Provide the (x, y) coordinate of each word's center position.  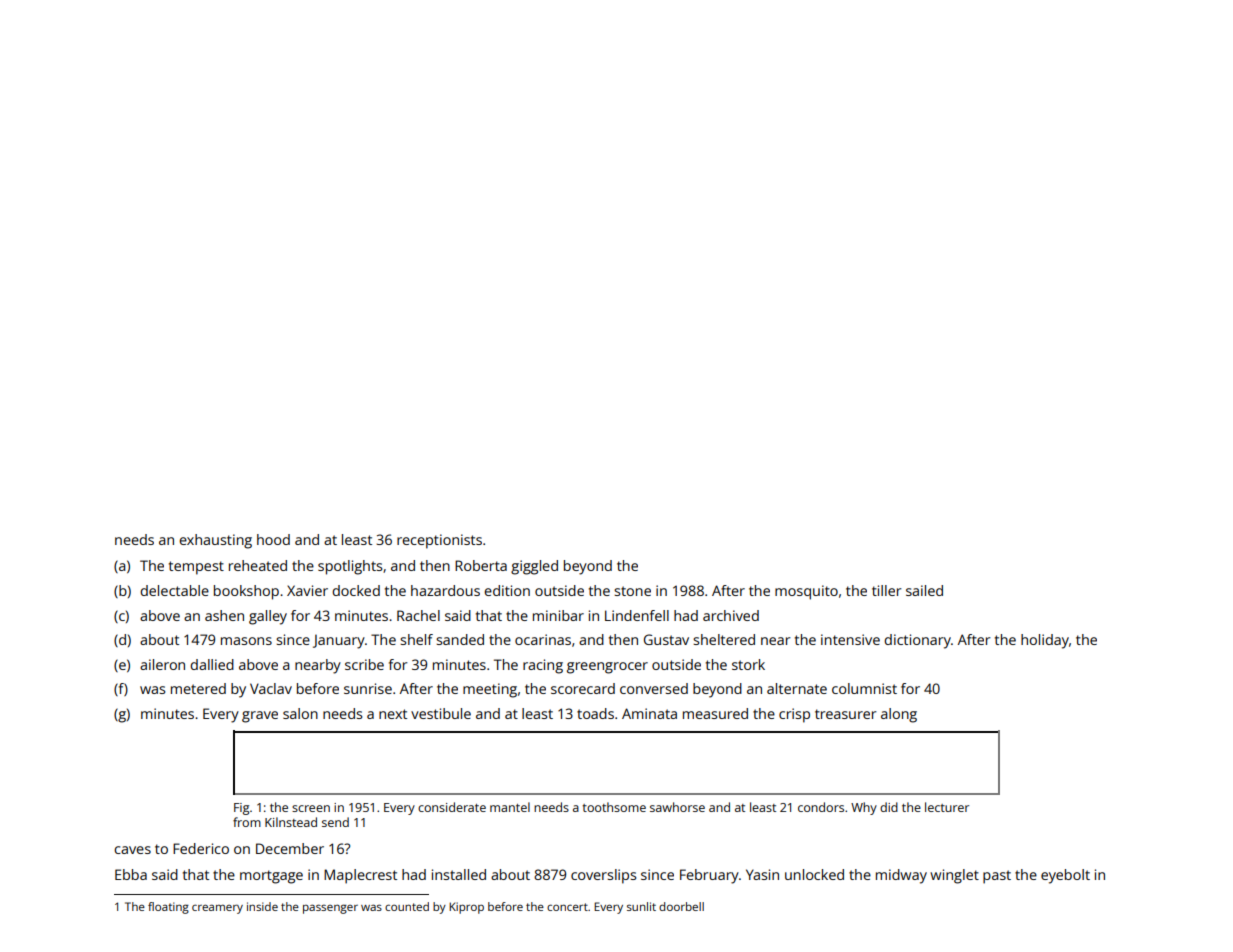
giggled (534, 567)
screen (311, 808)
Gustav (666, 639)
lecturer (947, 807)
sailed (924, 590)
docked (356, 590)
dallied (212, 664)
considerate (452, 807)
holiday (1045, 641)
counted (407, 906)
